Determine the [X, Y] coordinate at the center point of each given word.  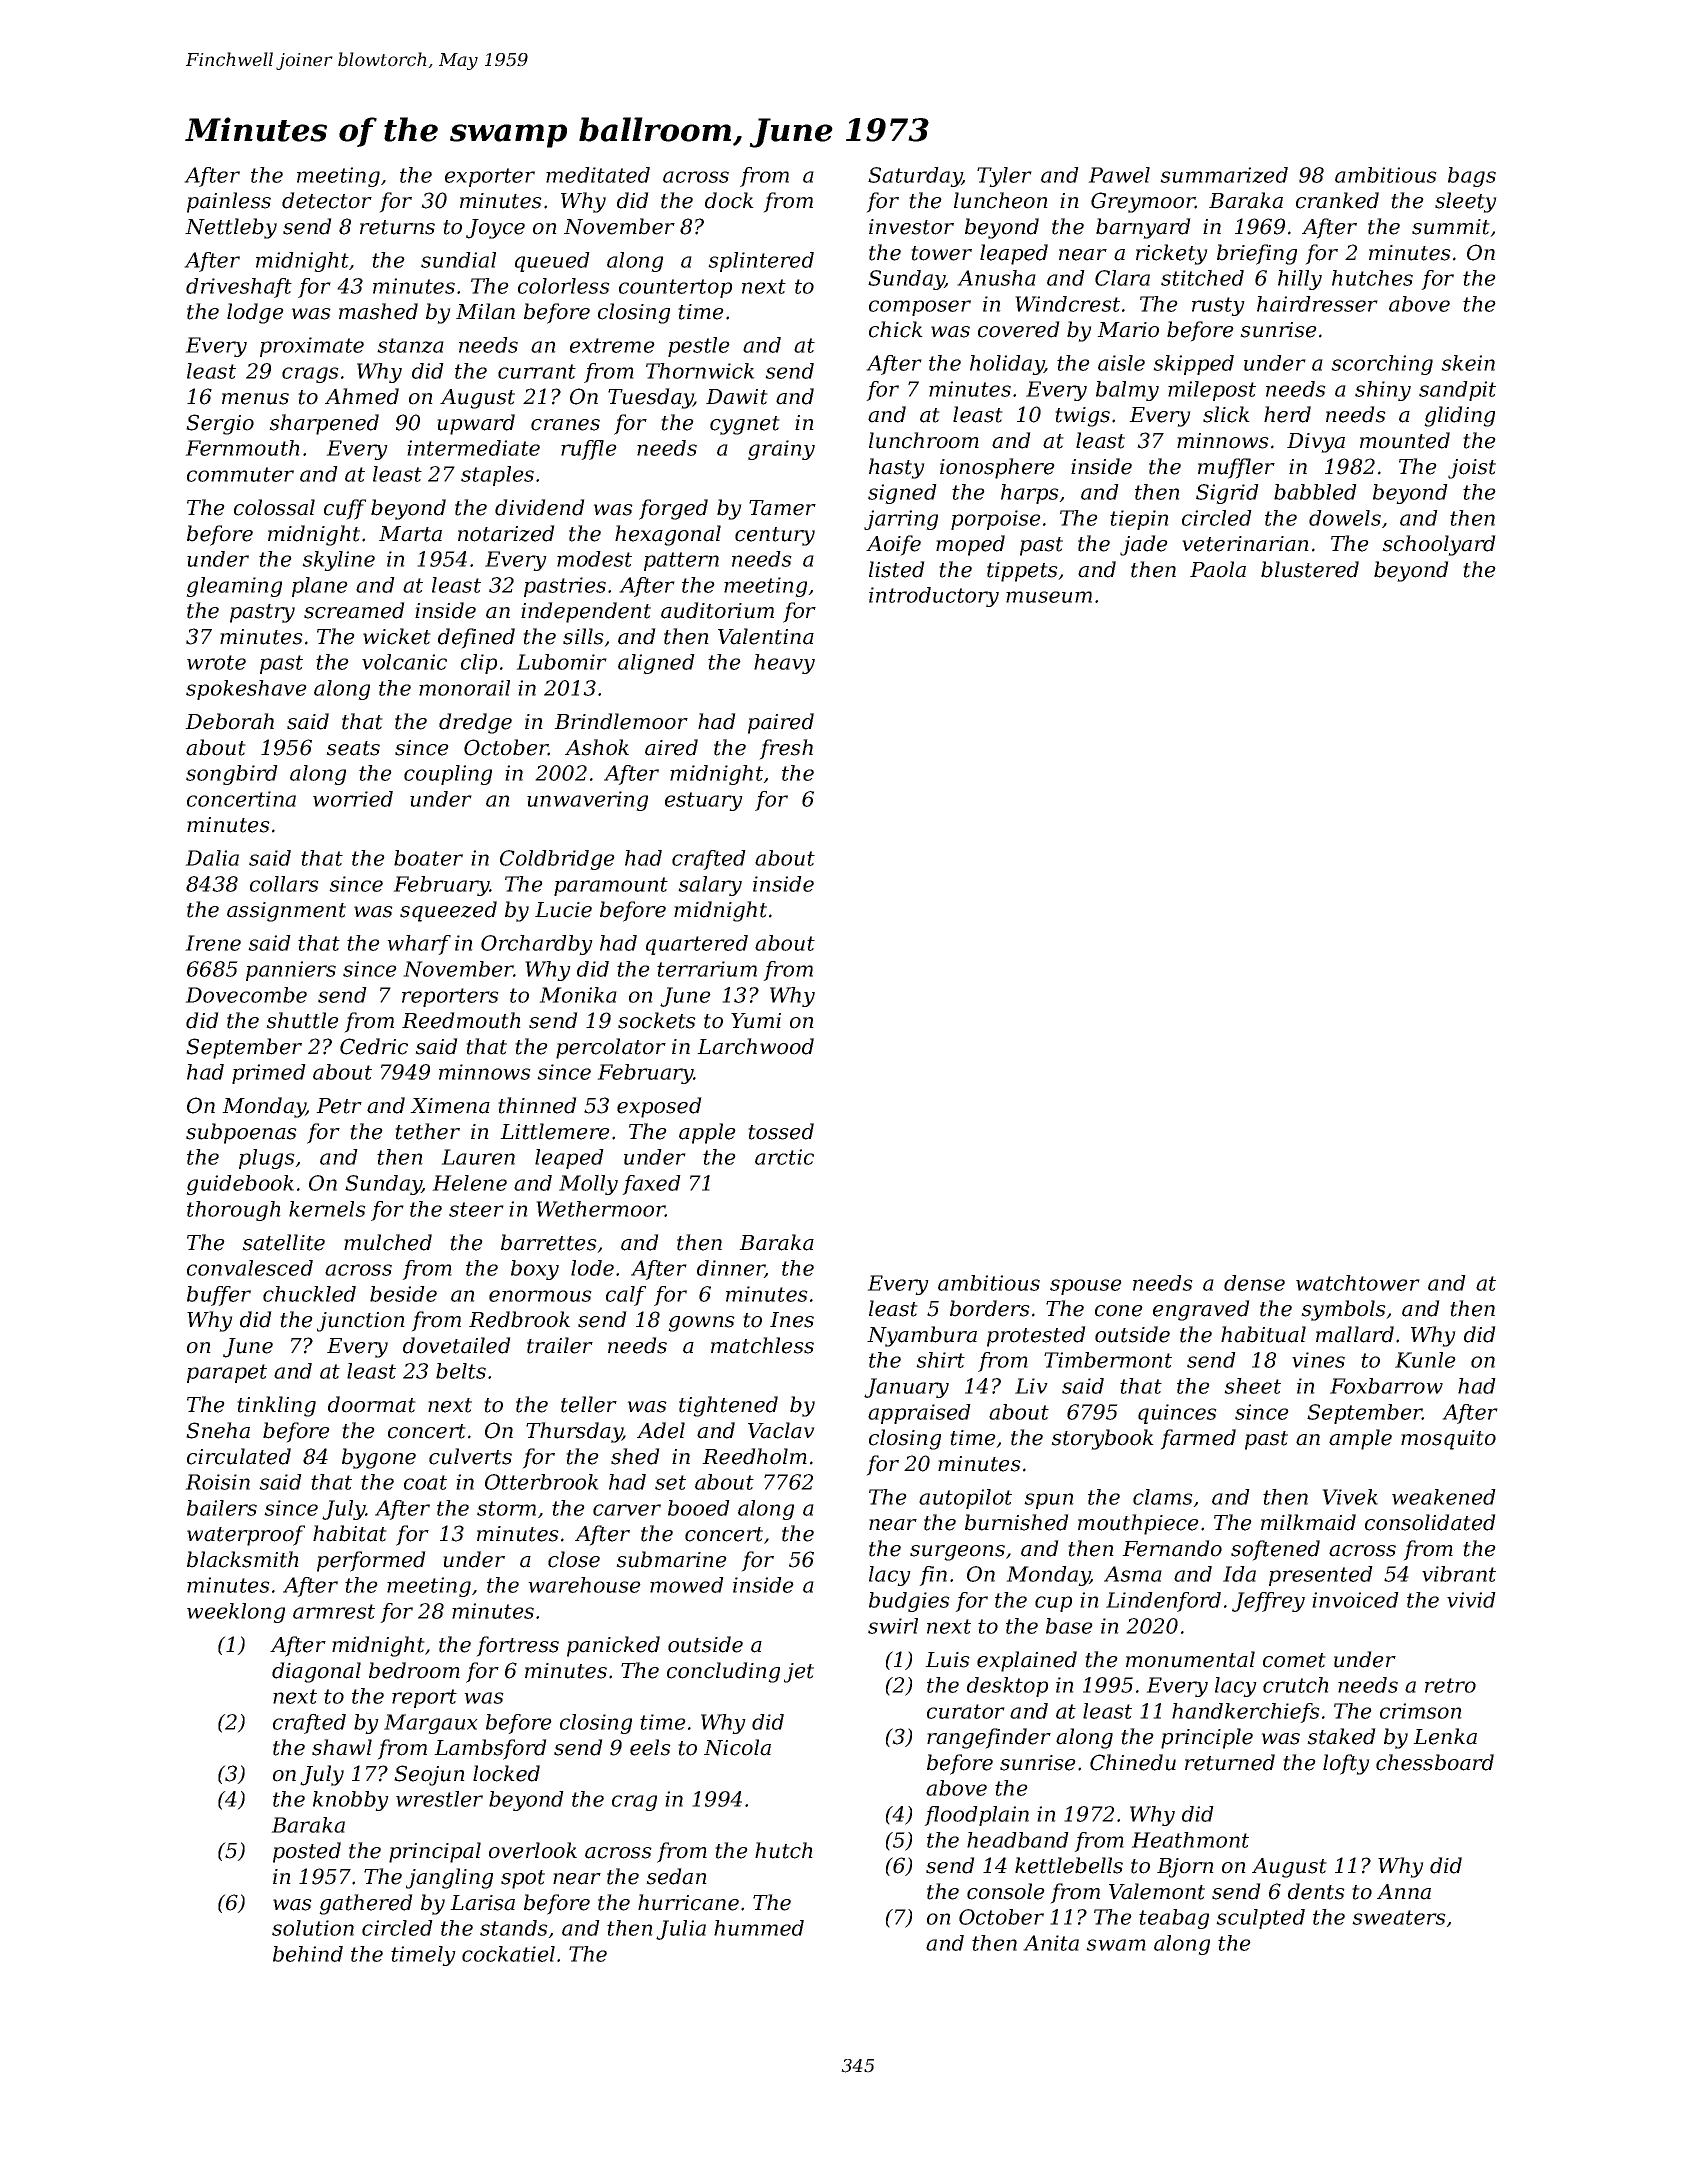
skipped [1193, 365]
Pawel [1119, 175]
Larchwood [755, 1046]
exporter [490, 177]
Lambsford [490, 1749]
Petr [339, 1106]
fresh [786, 749]
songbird [232, 775]
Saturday [915, 177]
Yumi [756, 1021]
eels [650, 1747]
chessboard [1435, 1762]
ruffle [589, 450]
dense [1254, 1283]
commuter [240, 474]
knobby [351, 1801]
